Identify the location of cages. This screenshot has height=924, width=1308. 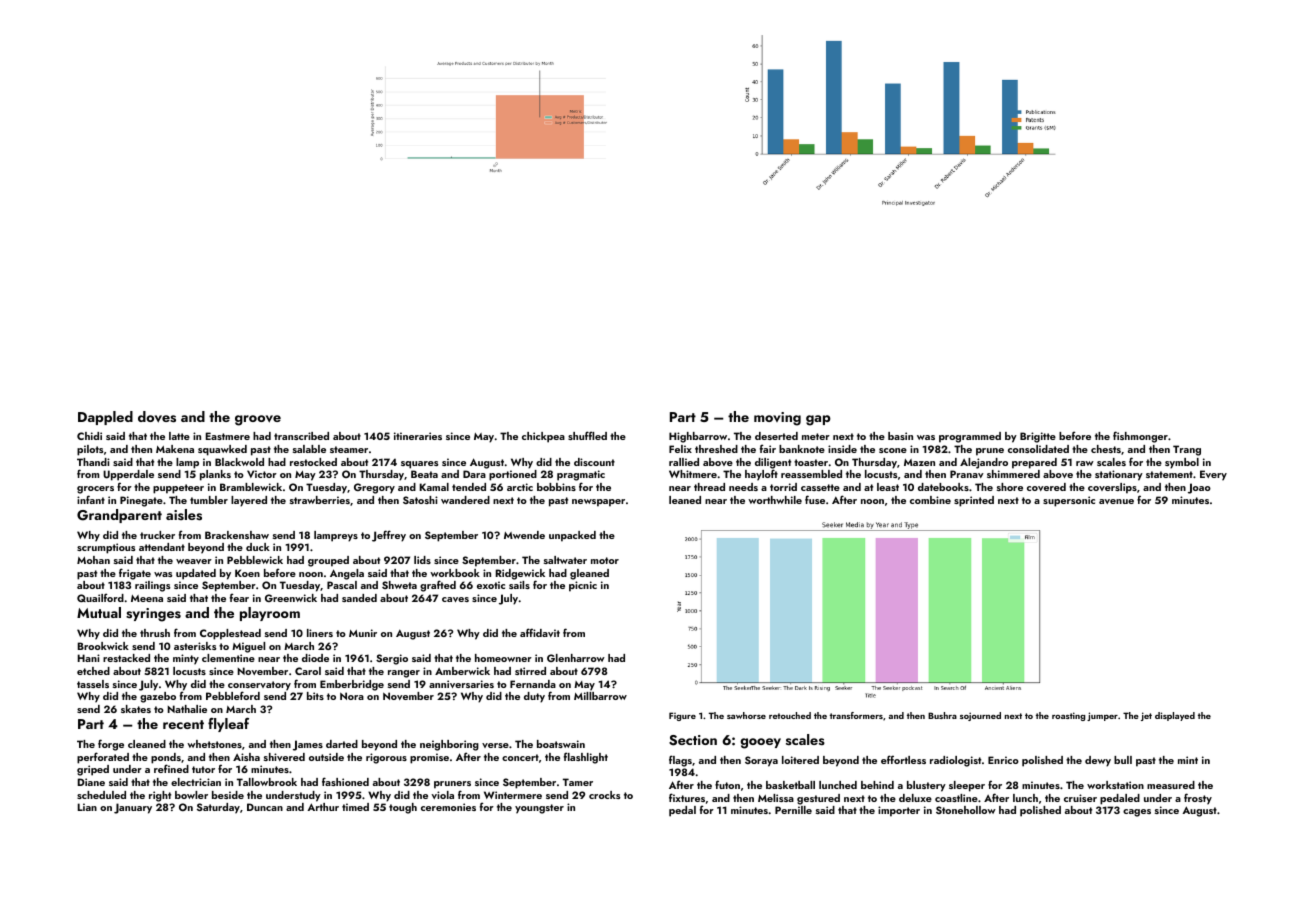
(1137, 813).
